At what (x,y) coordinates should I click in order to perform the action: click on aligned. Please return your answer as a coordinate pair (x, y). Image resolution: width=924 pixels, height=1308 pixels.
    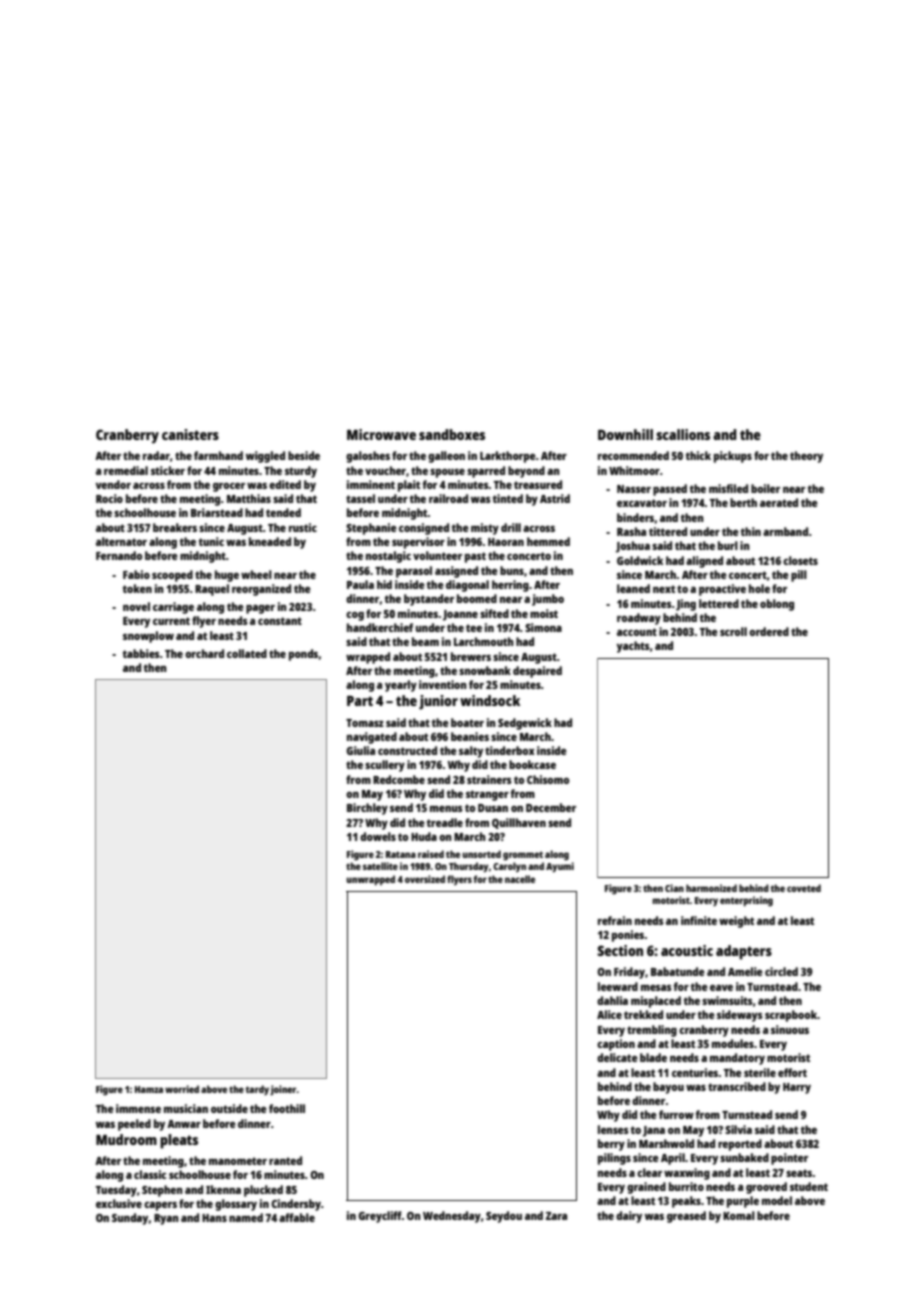
    Looking at the image, I should click on (704, 562).
